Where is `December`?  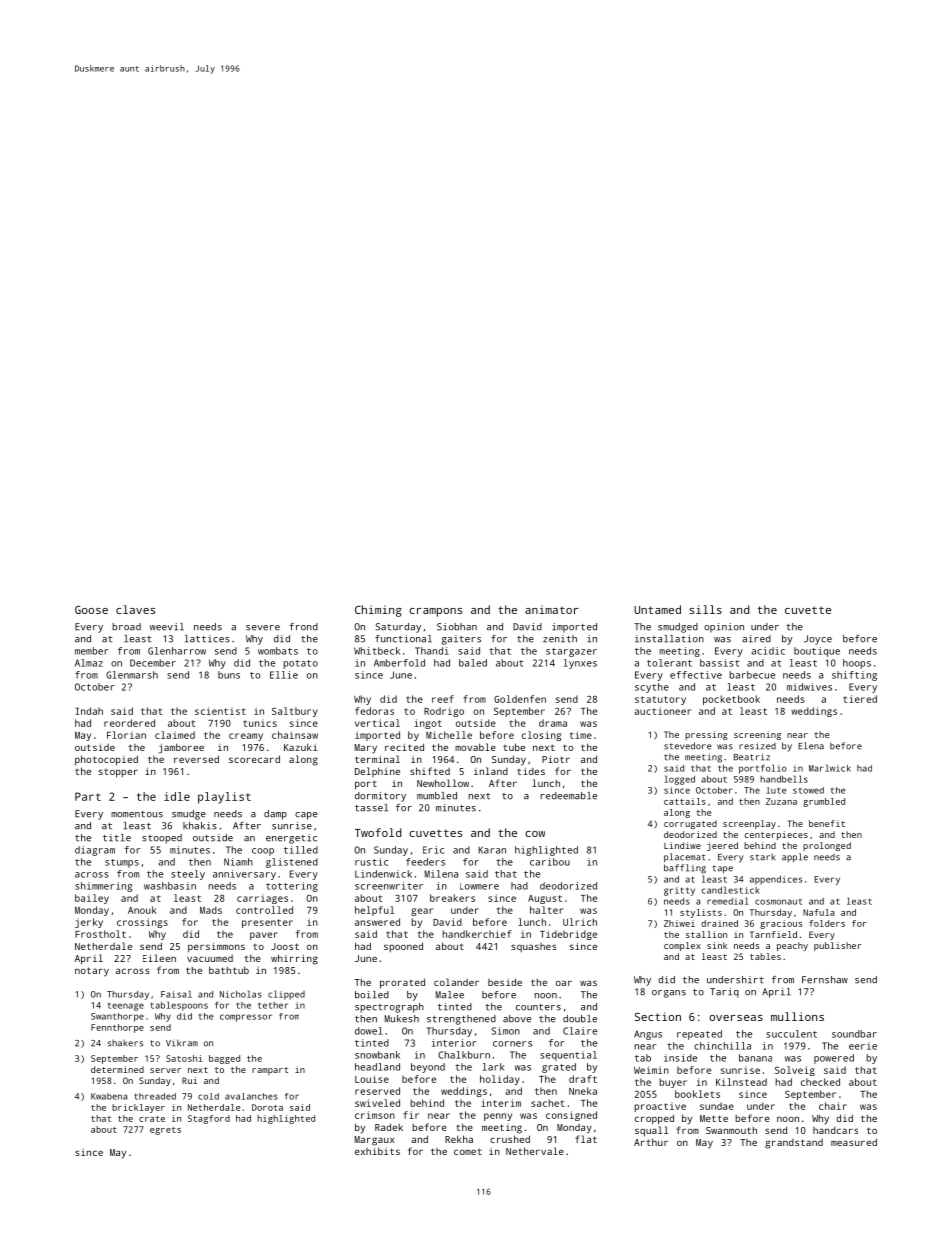
December is located at coordinates (153, 663).
